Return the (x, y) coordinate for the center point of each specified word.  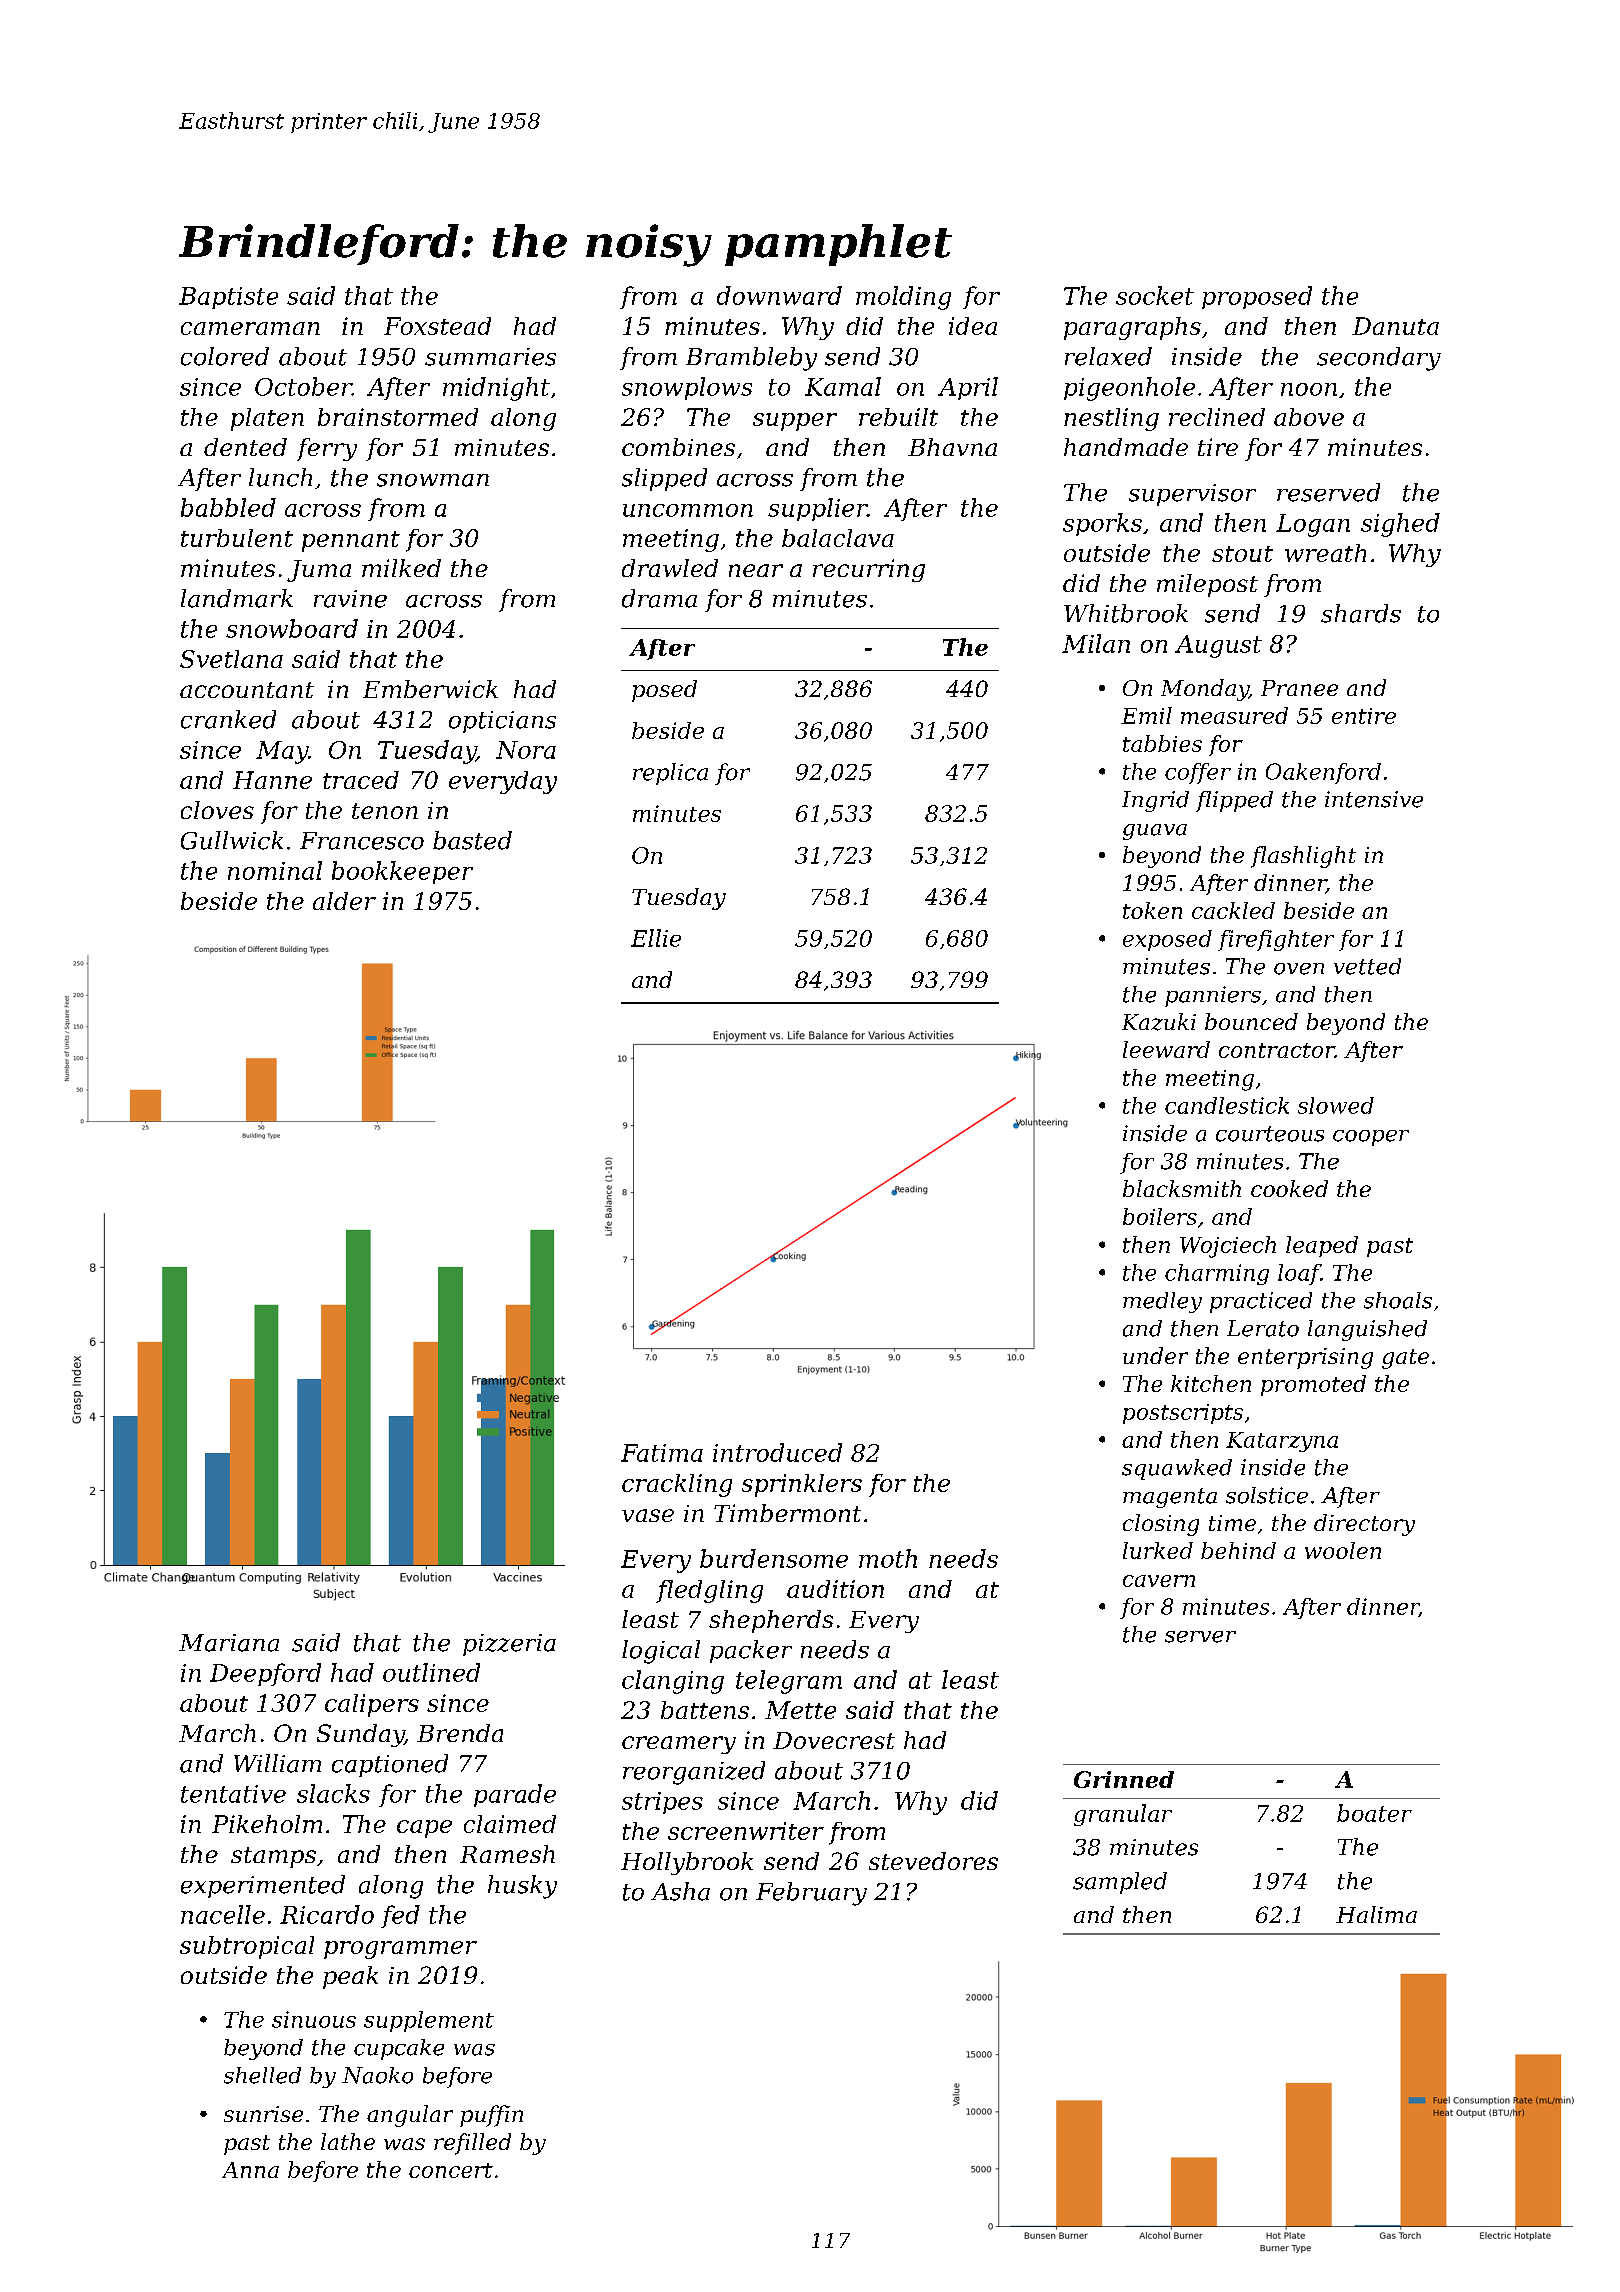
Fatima (662, 1453)
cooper (1371, 1138)
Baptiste (228, 298)
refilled (472, 2144)
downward (779, 295)
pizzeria (509, 1645)
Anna (250, 2170)
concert (451, 2170)
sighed (1400, 525)
